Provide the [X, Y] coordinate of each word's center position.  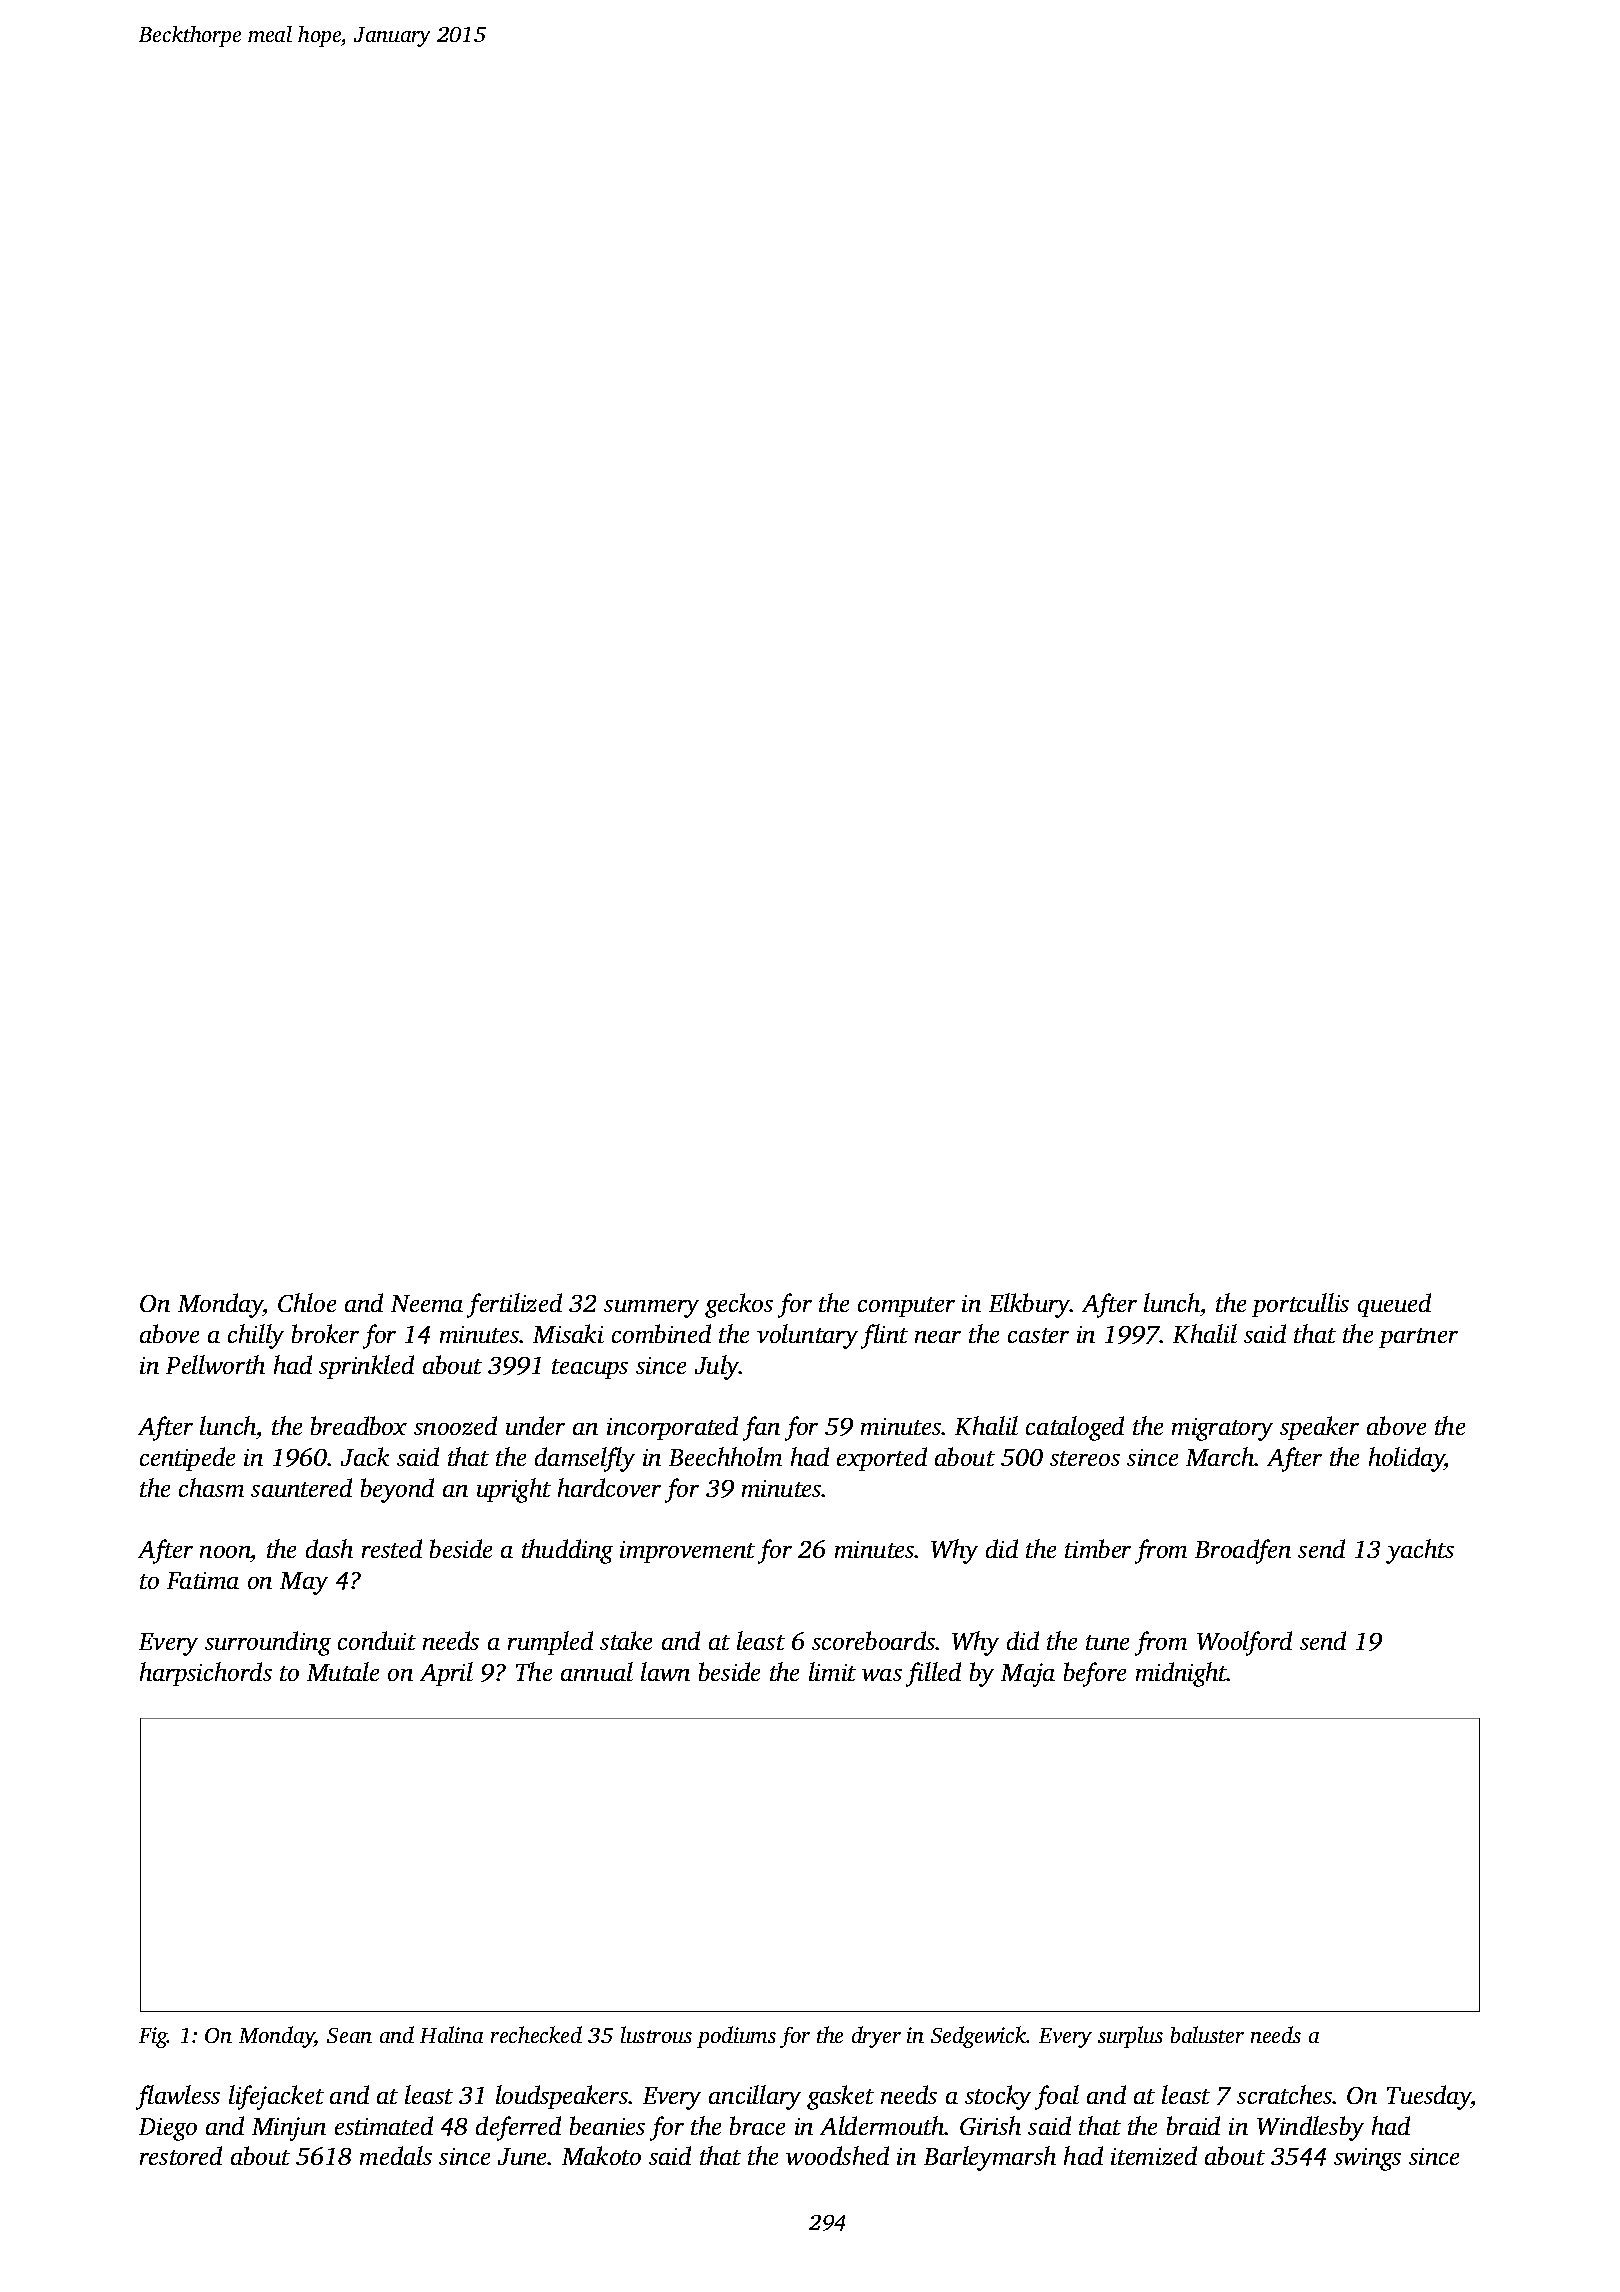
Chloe [307, 1302]
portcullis [1300, 1305]
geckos [739, 1305]
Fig [153, 2037]
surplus [1130, 2037]
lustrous [656, 2034]
